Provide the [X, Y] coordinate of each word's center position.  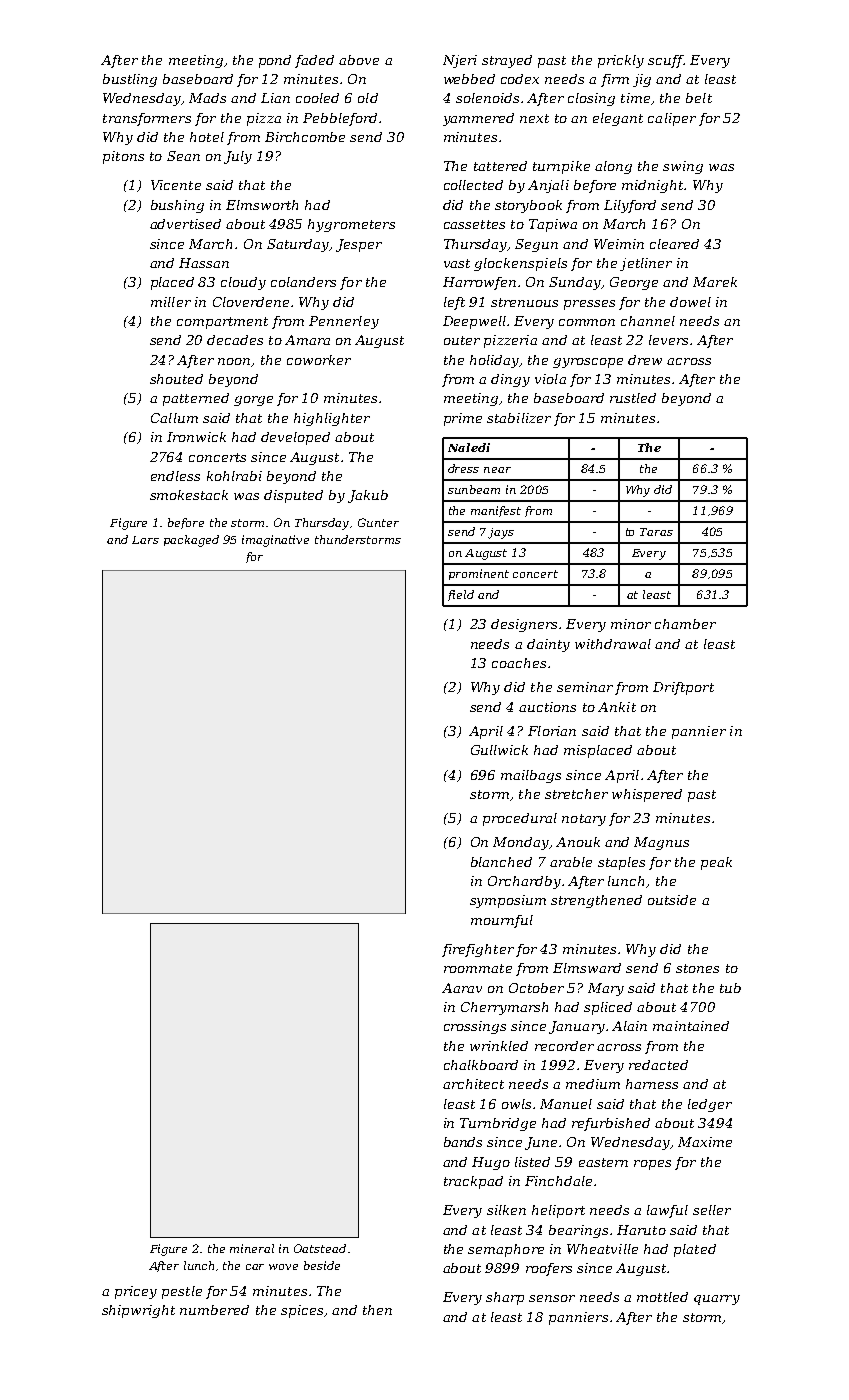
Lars [145, 540]
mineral [252, 1248]
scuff [665, 61]
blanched [501, 862]
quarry [717, 1300]
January [577, 1027]
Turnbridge [498, 1124]
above [359, 60]
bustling [130, 80]
